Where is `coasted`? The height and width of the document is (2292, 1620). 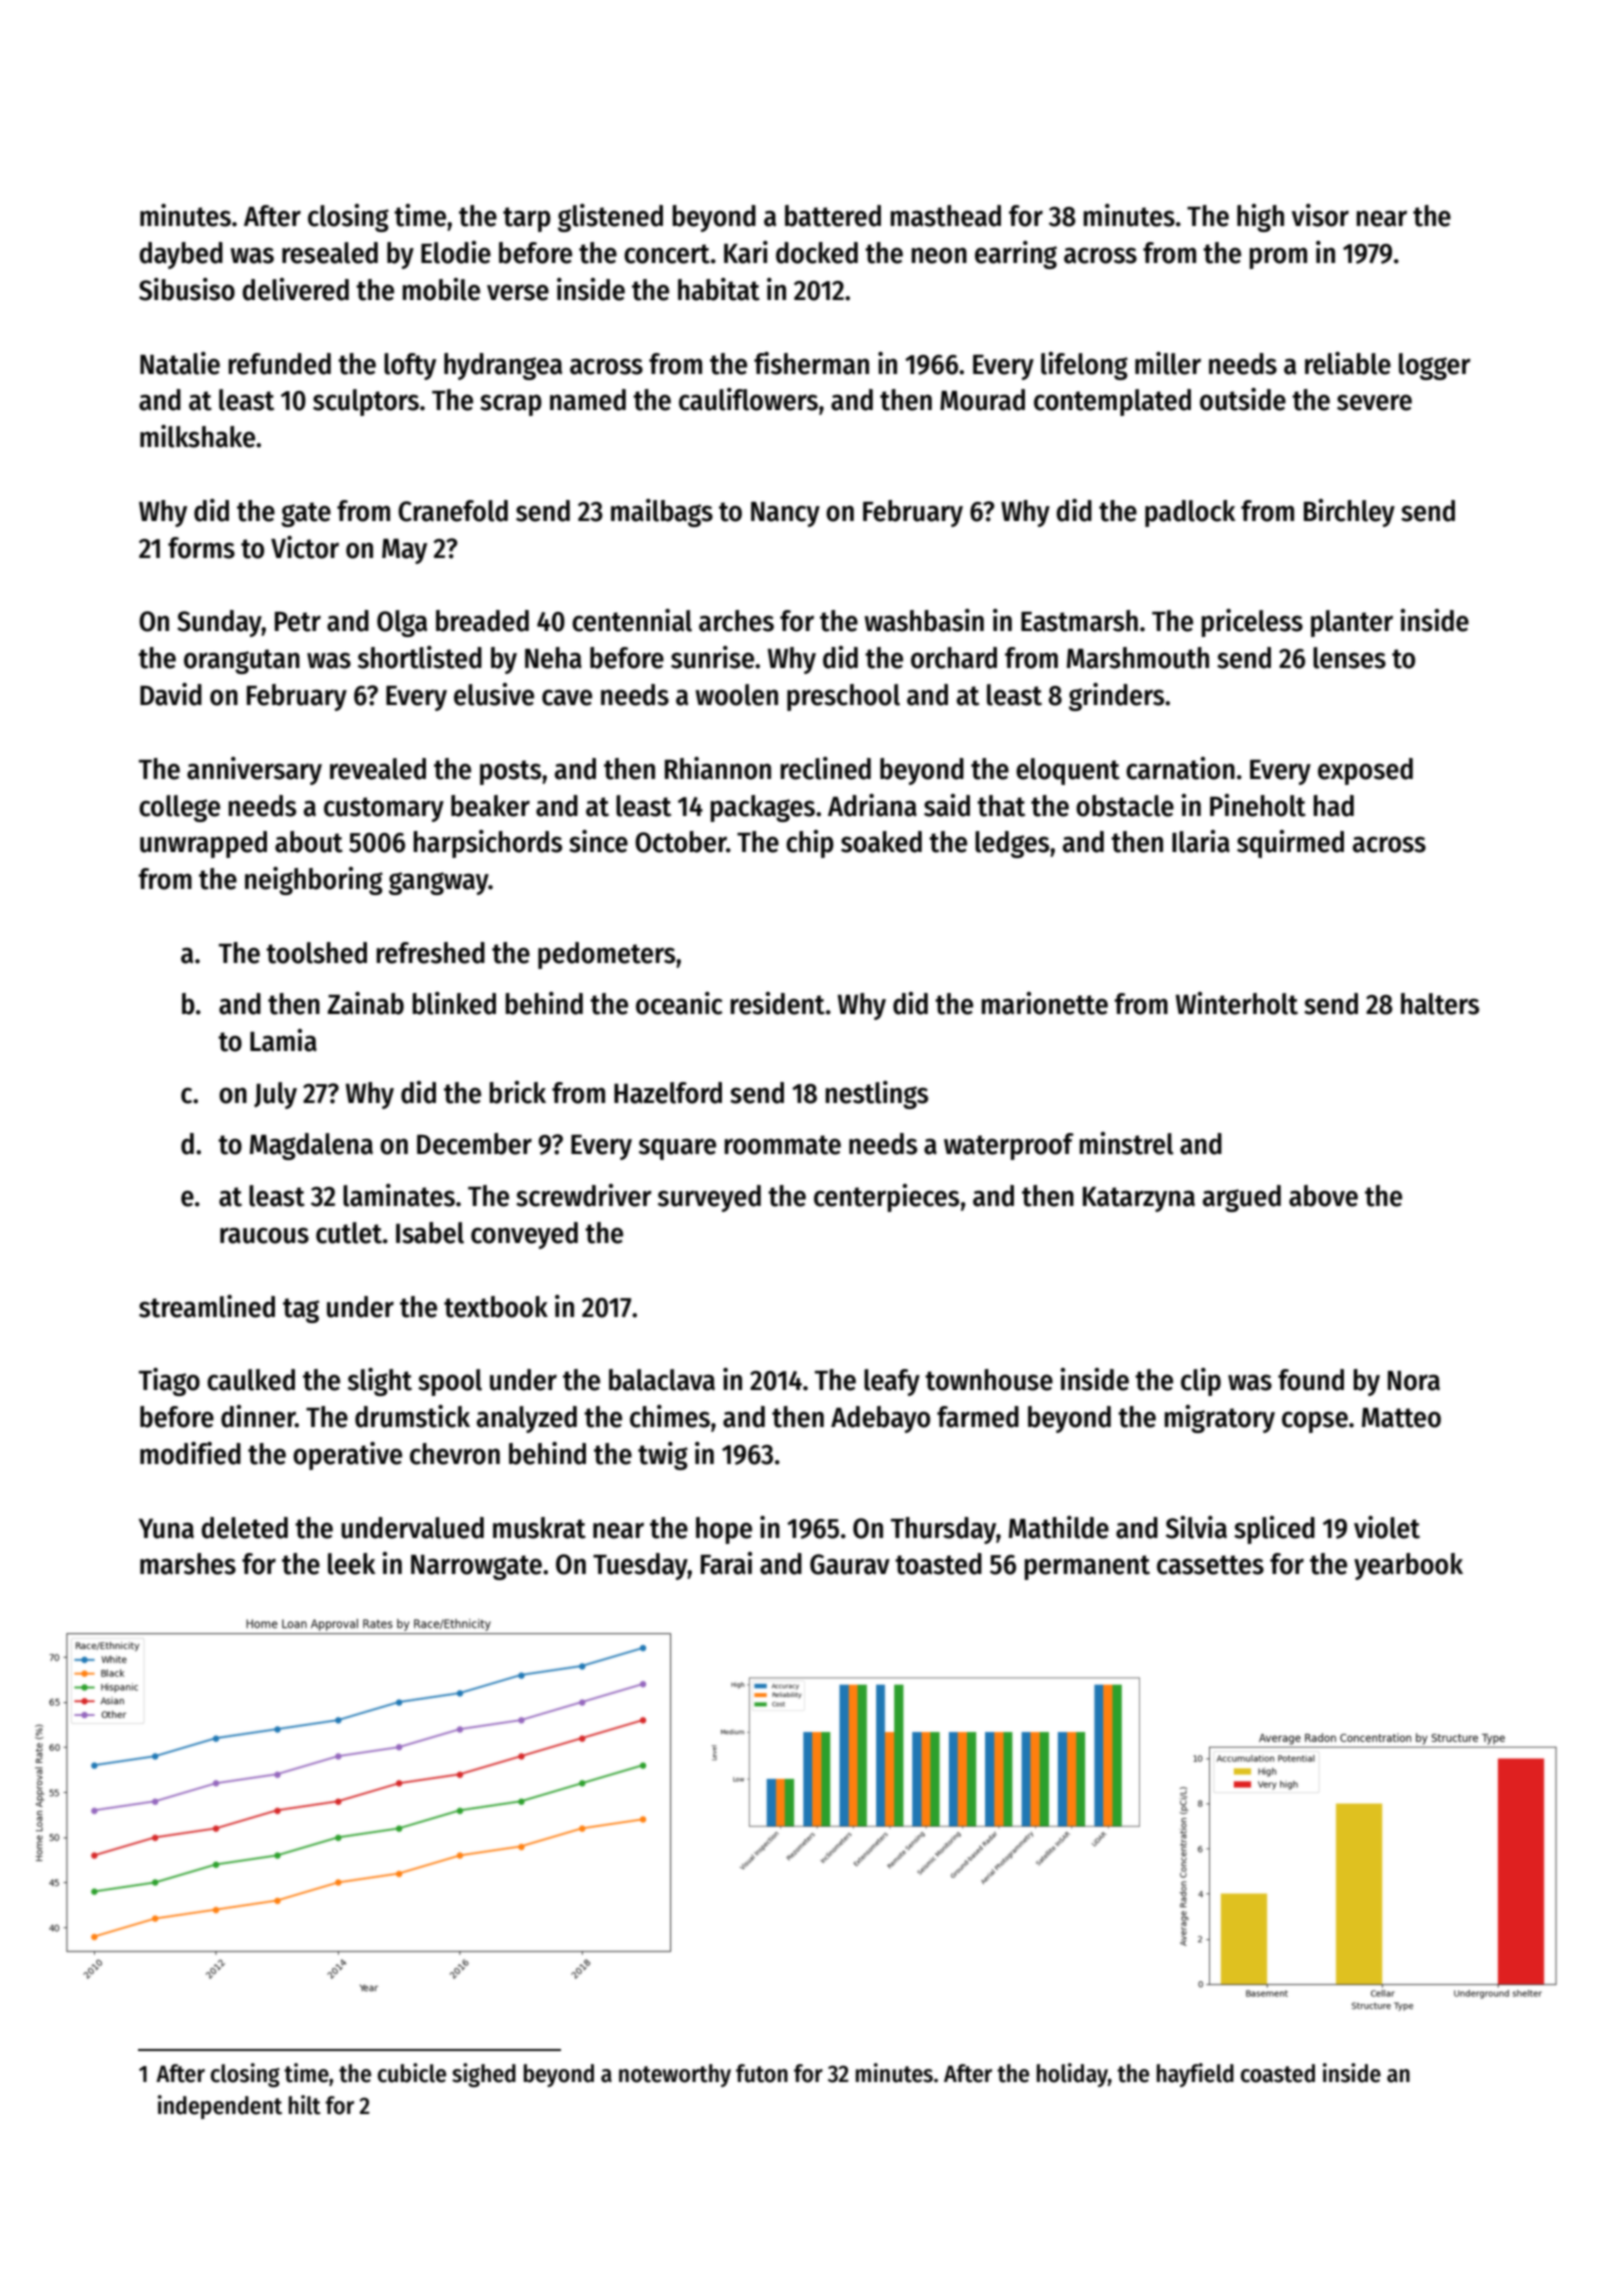
coasted is located at coordinates (1278, 2073).
